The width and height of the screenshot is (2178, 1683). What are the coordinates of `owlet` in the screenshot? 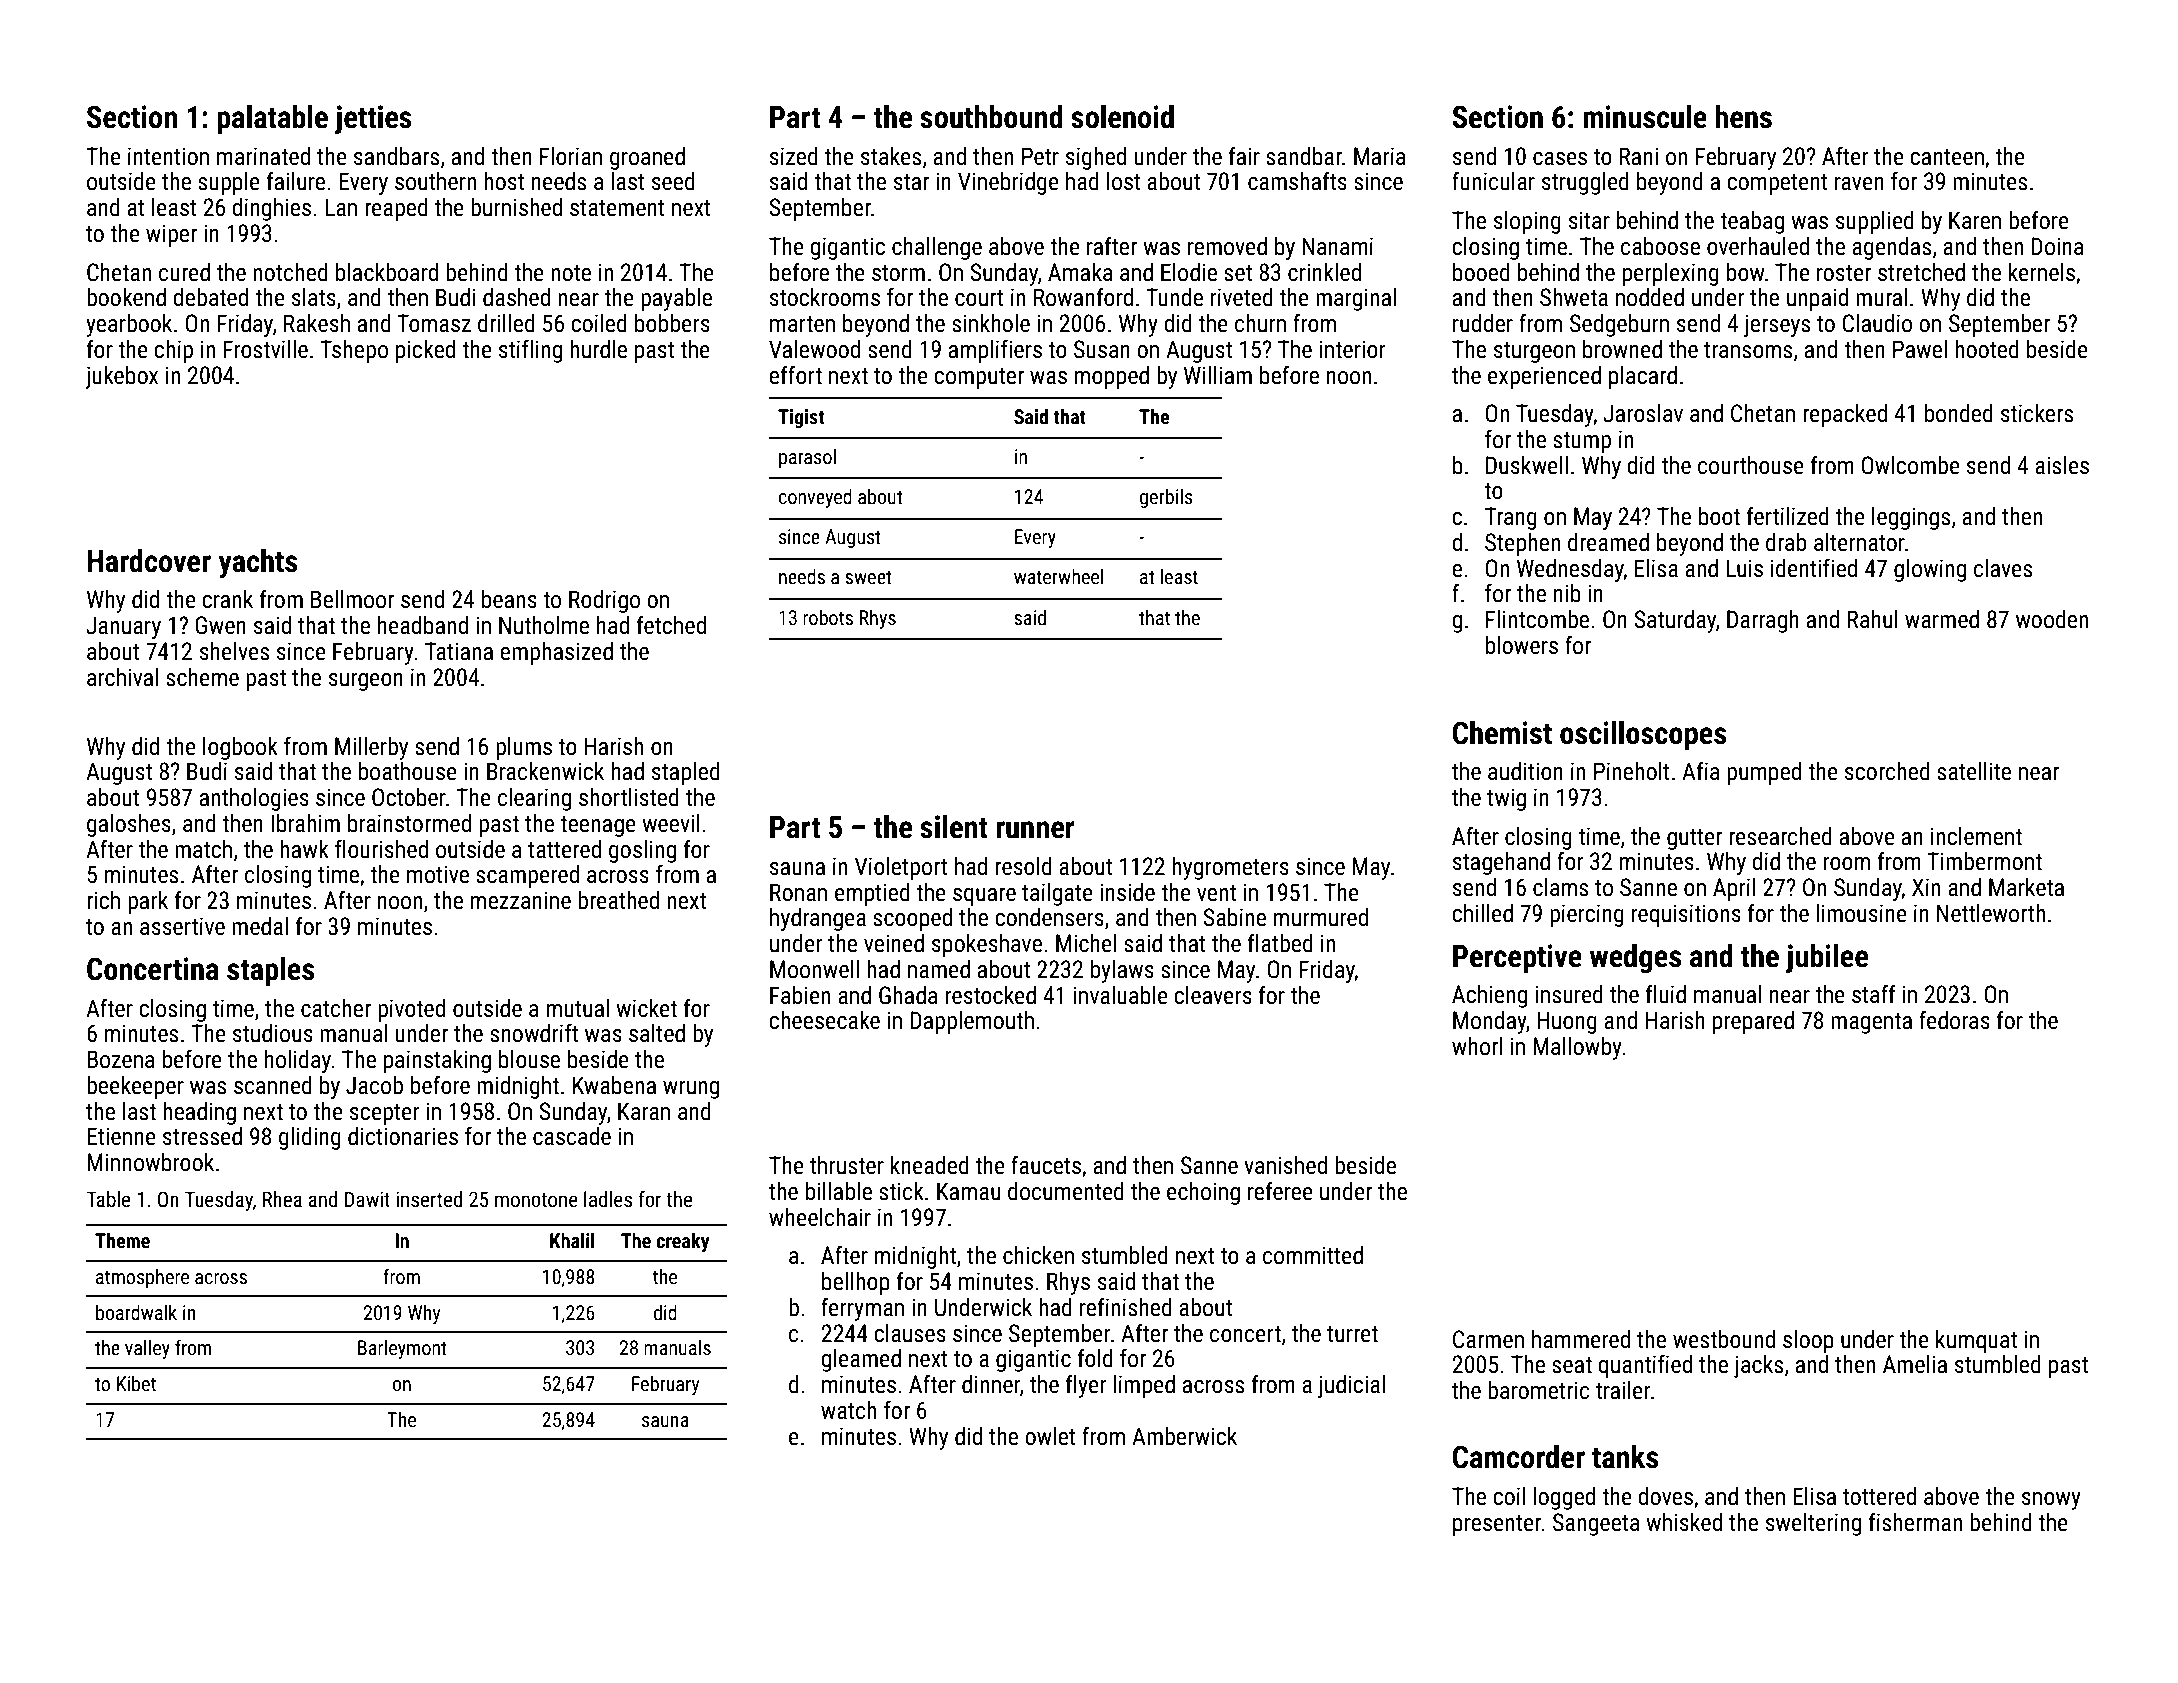 It's located at (1050, 1436).
